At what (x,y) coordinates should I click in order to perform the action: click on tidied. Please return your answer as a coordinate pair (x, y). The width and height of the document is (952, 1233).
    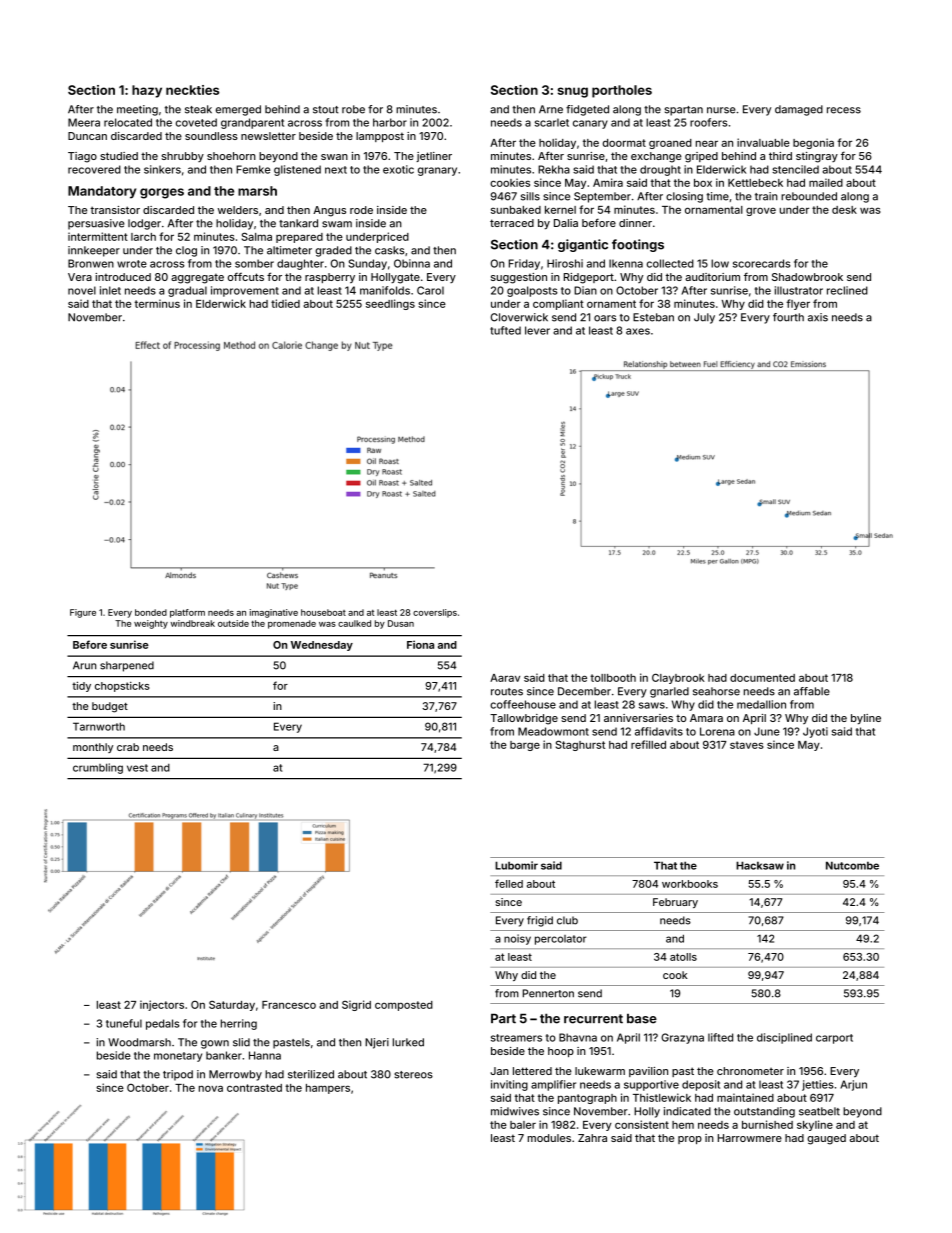
    Looking at the image, I should click on (285, 303).
